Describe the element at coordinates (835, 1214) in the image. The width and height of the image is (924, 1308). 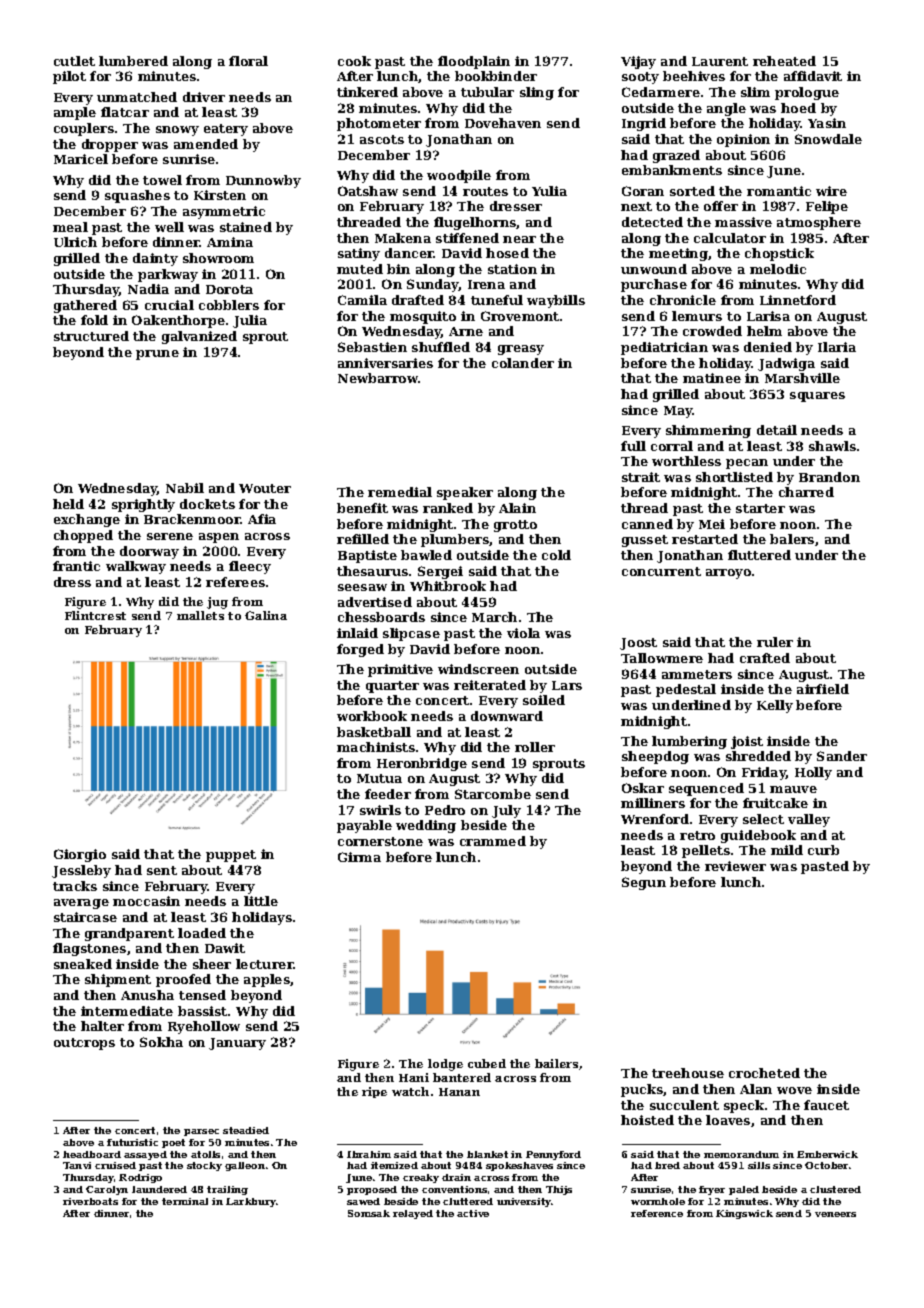
I see `veneers` at that location.
